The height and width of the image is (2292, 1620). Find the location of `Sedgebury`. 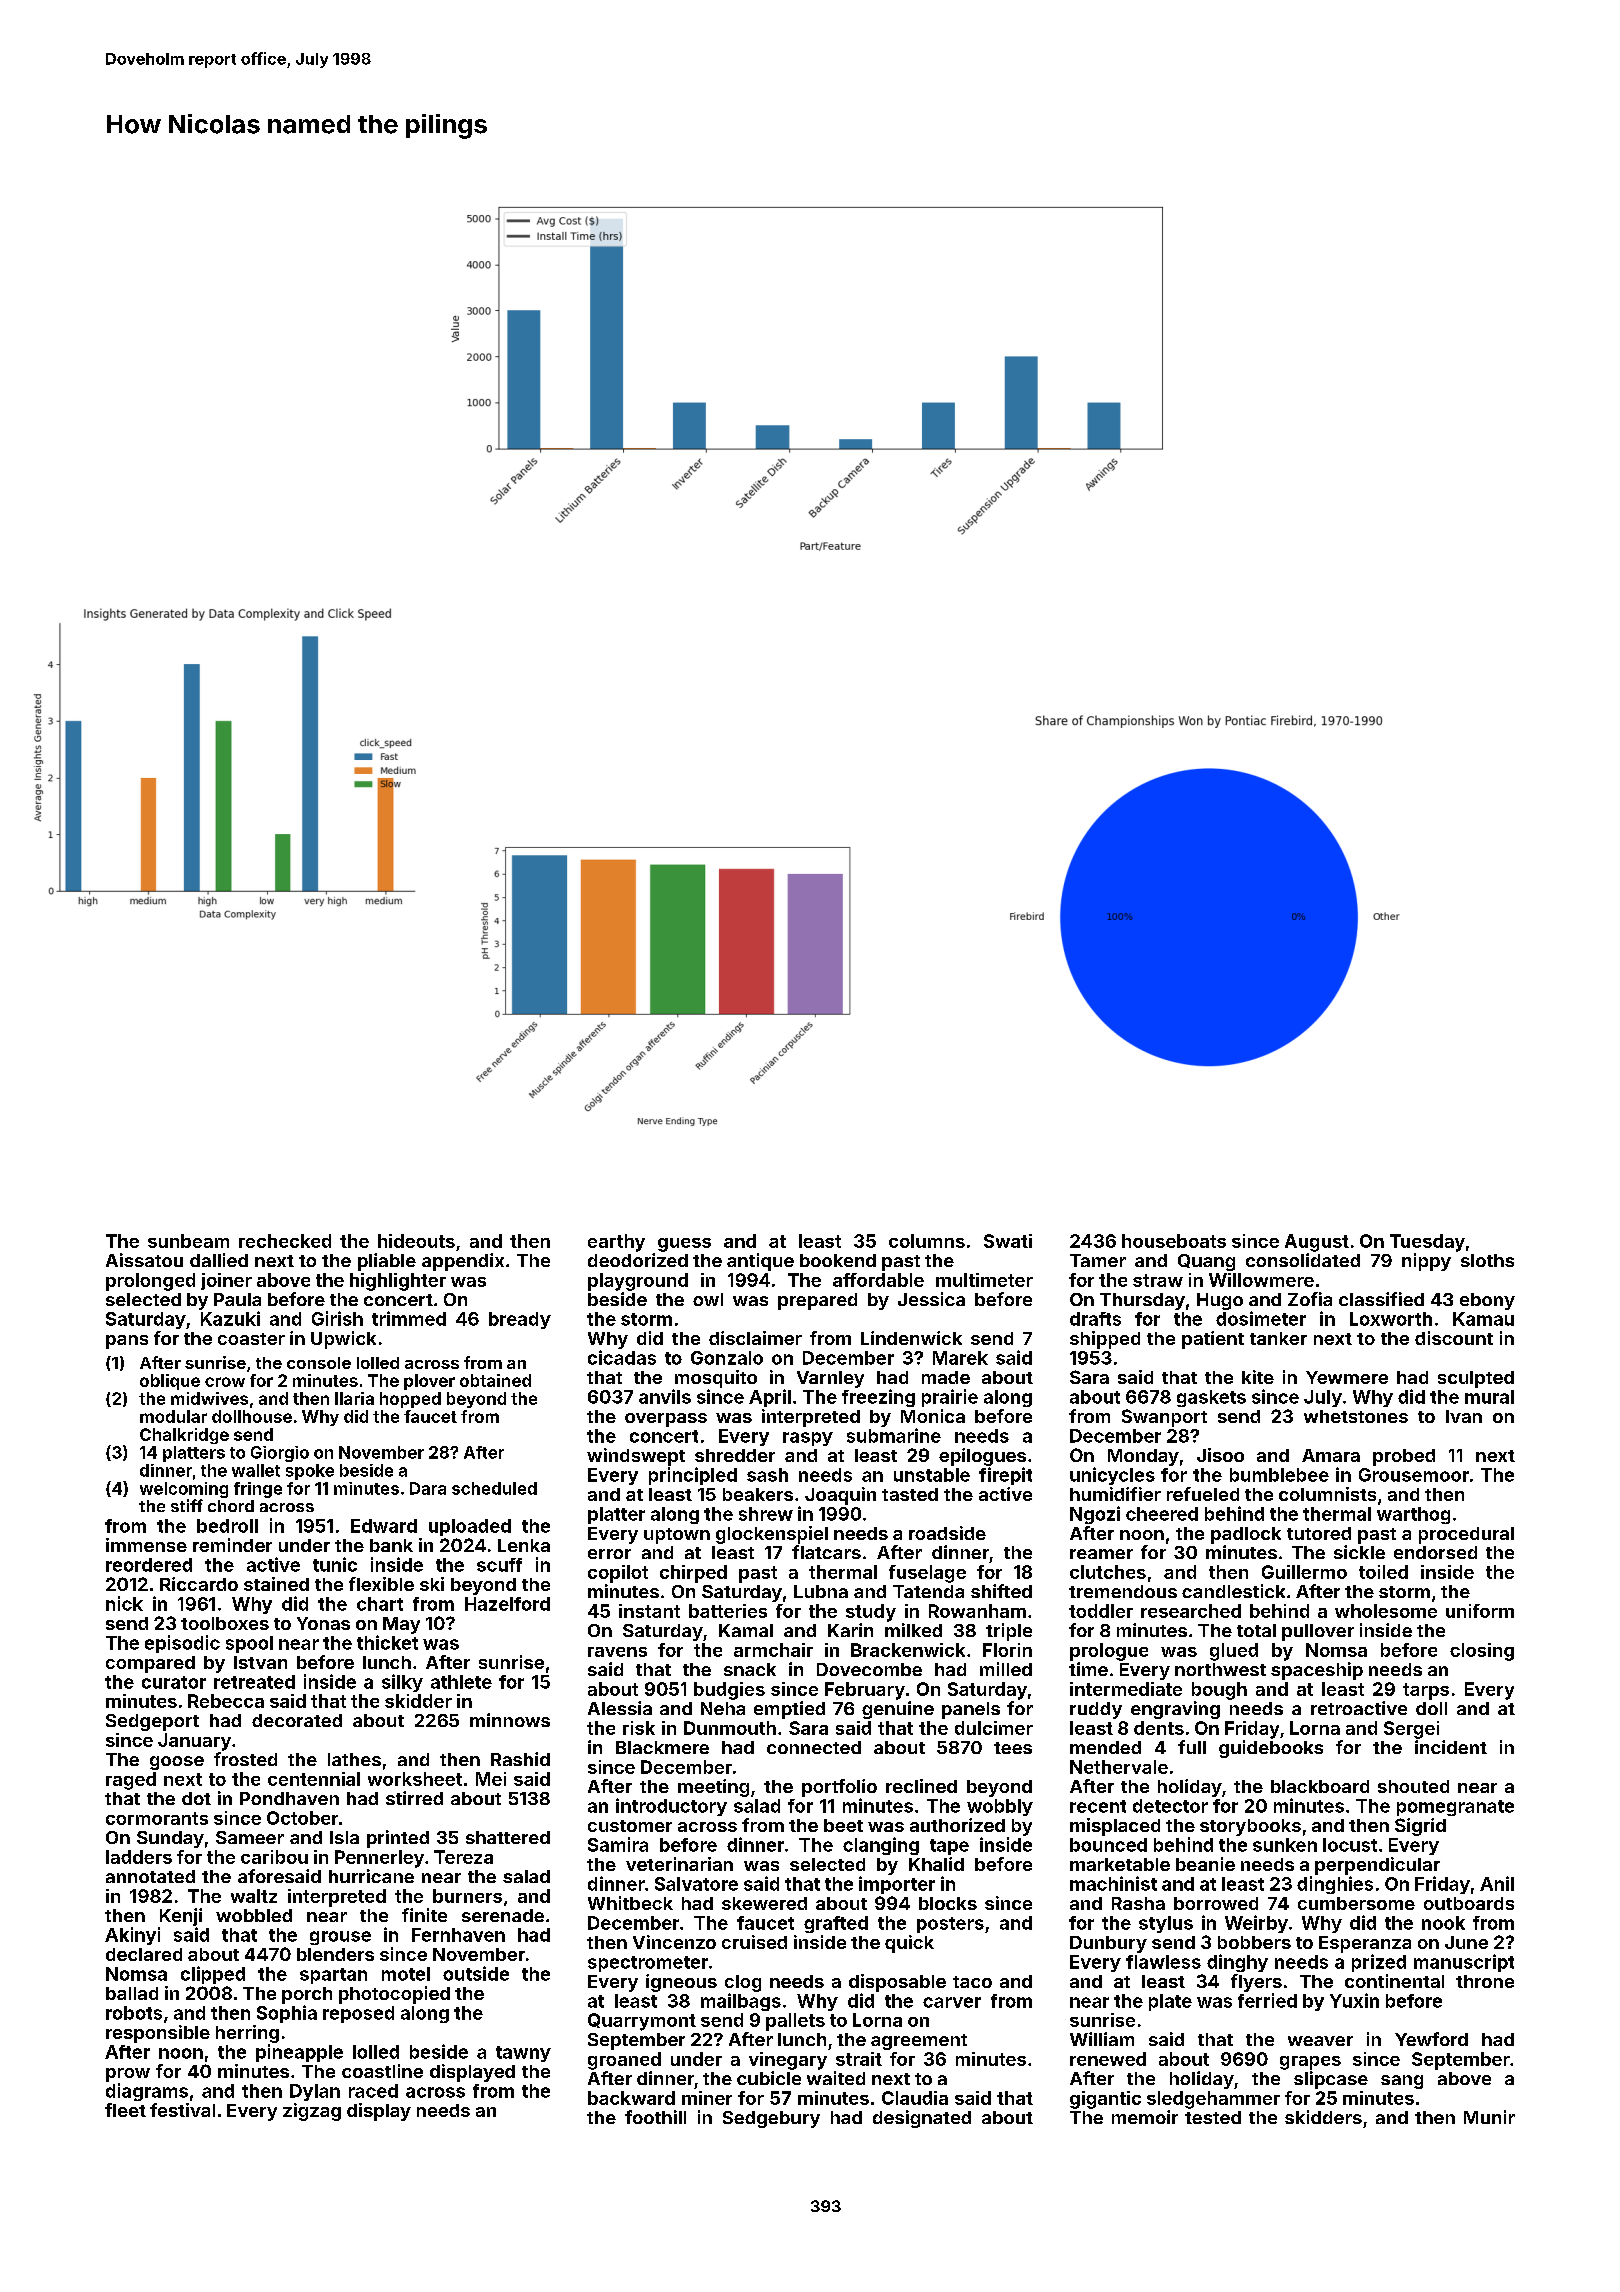

Sedgebury is located at coordinates (771, 2119).
